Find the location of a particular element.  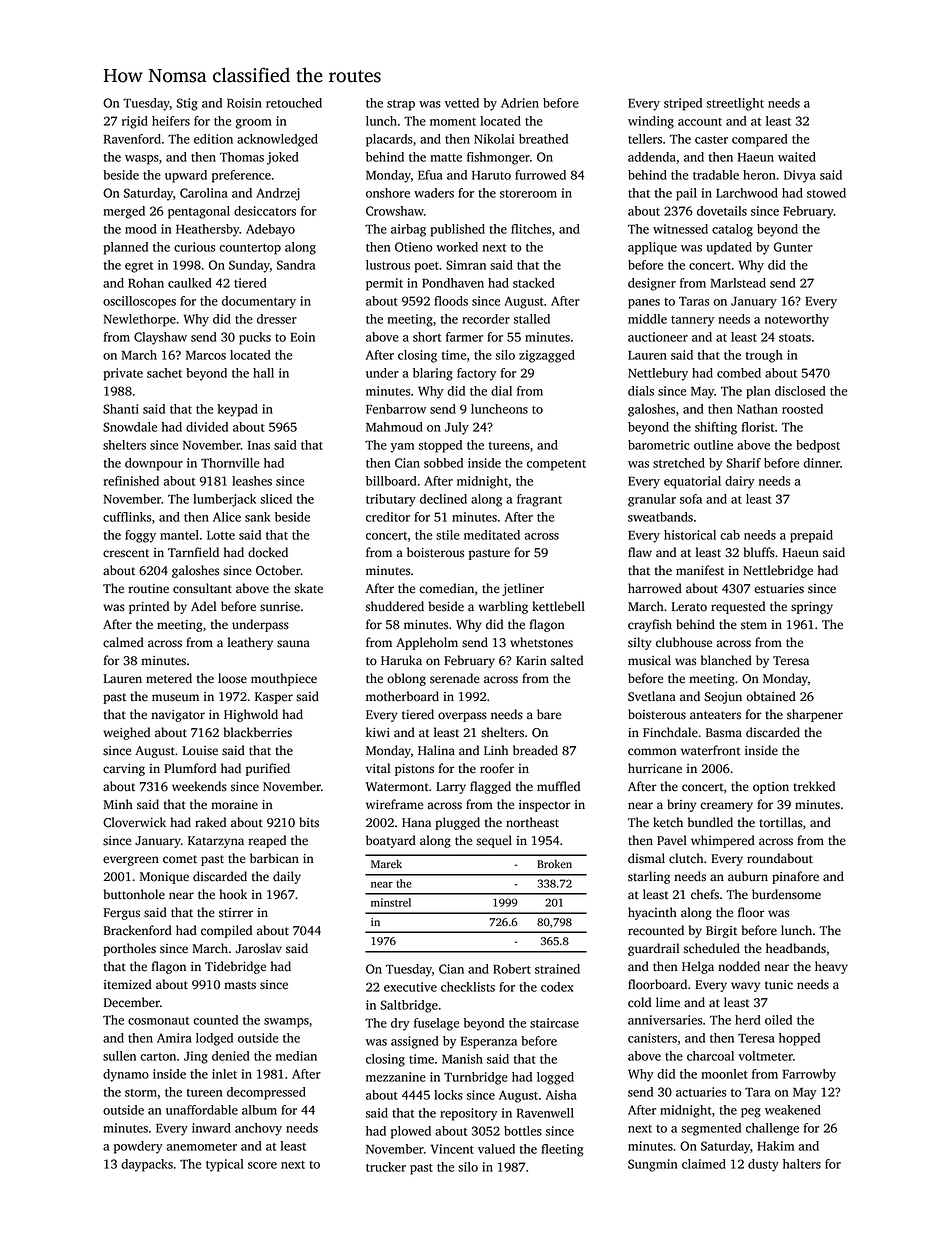

streetlight is located at coordinates (735, 104).
